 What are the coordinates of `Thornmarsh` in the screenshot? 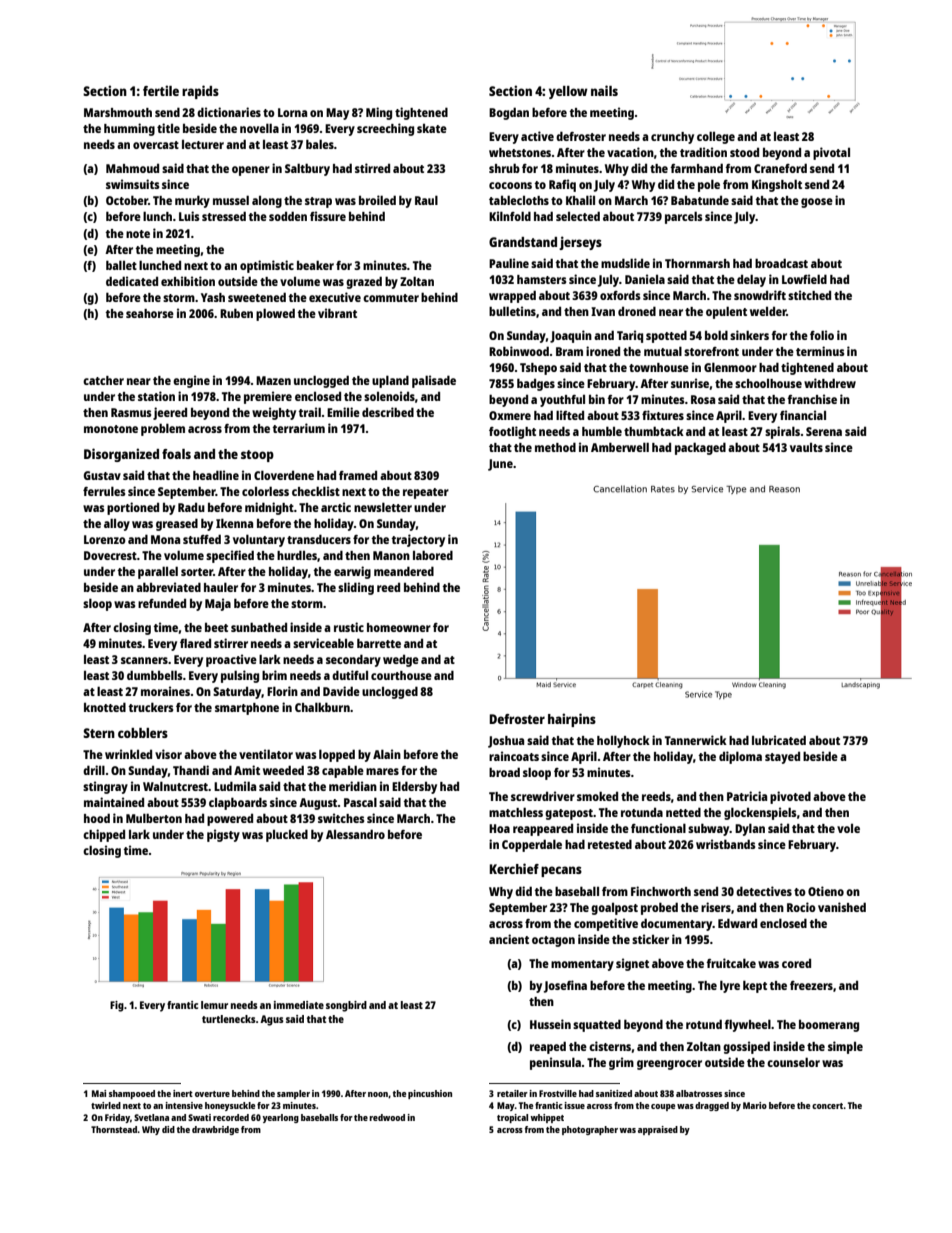 It's located at (697, 263).
